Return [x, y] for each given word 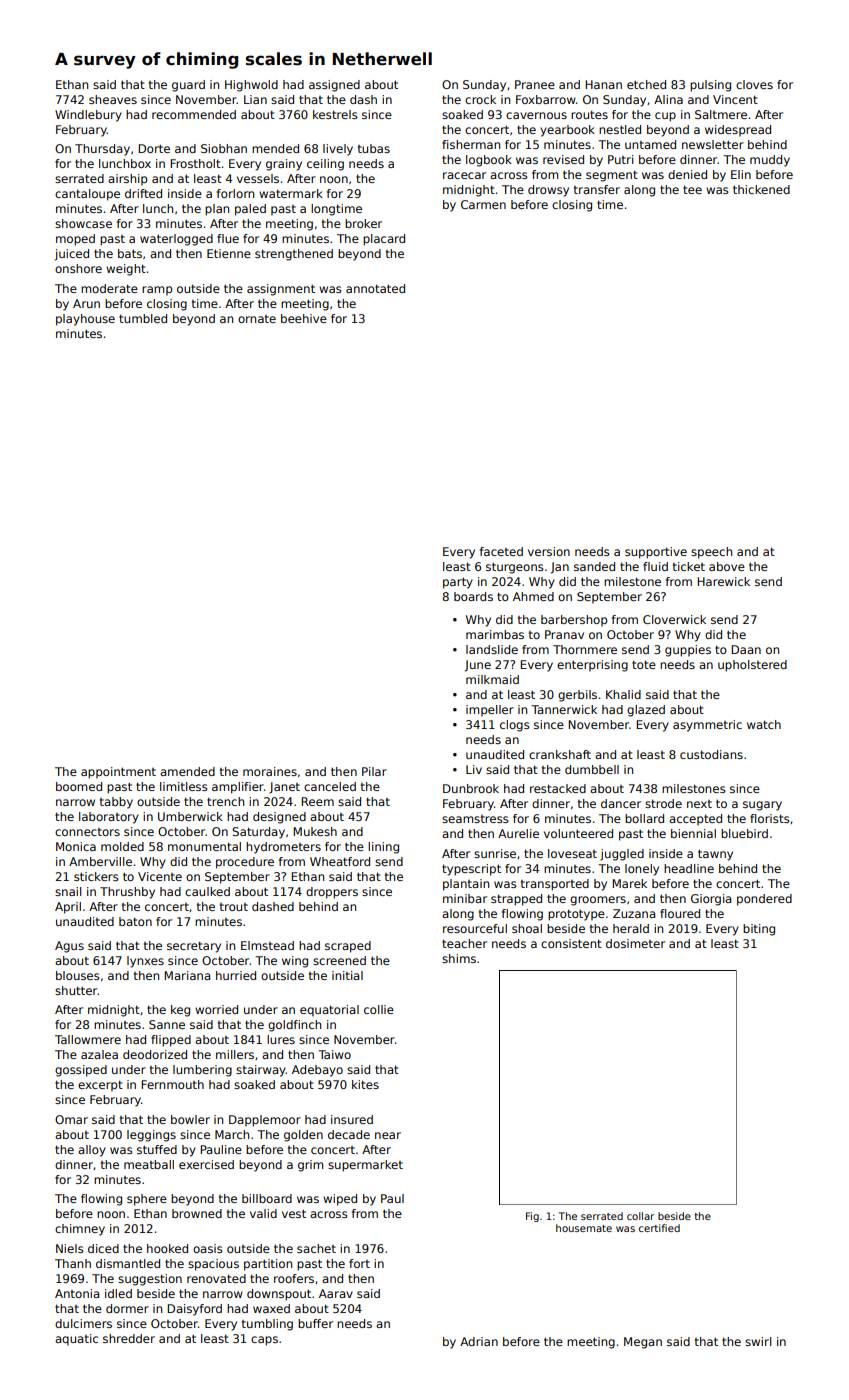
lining [383, 848]
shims [459, 958]
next [699, 804]
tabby [116, 803]
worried [216, 1009]
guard [188, 86]
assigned [334, 86]
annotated [375, 288]
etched [646, 84]
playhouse [85, 320]
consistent [571, 943]
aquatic [76, 1340]
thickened [761, 189]
